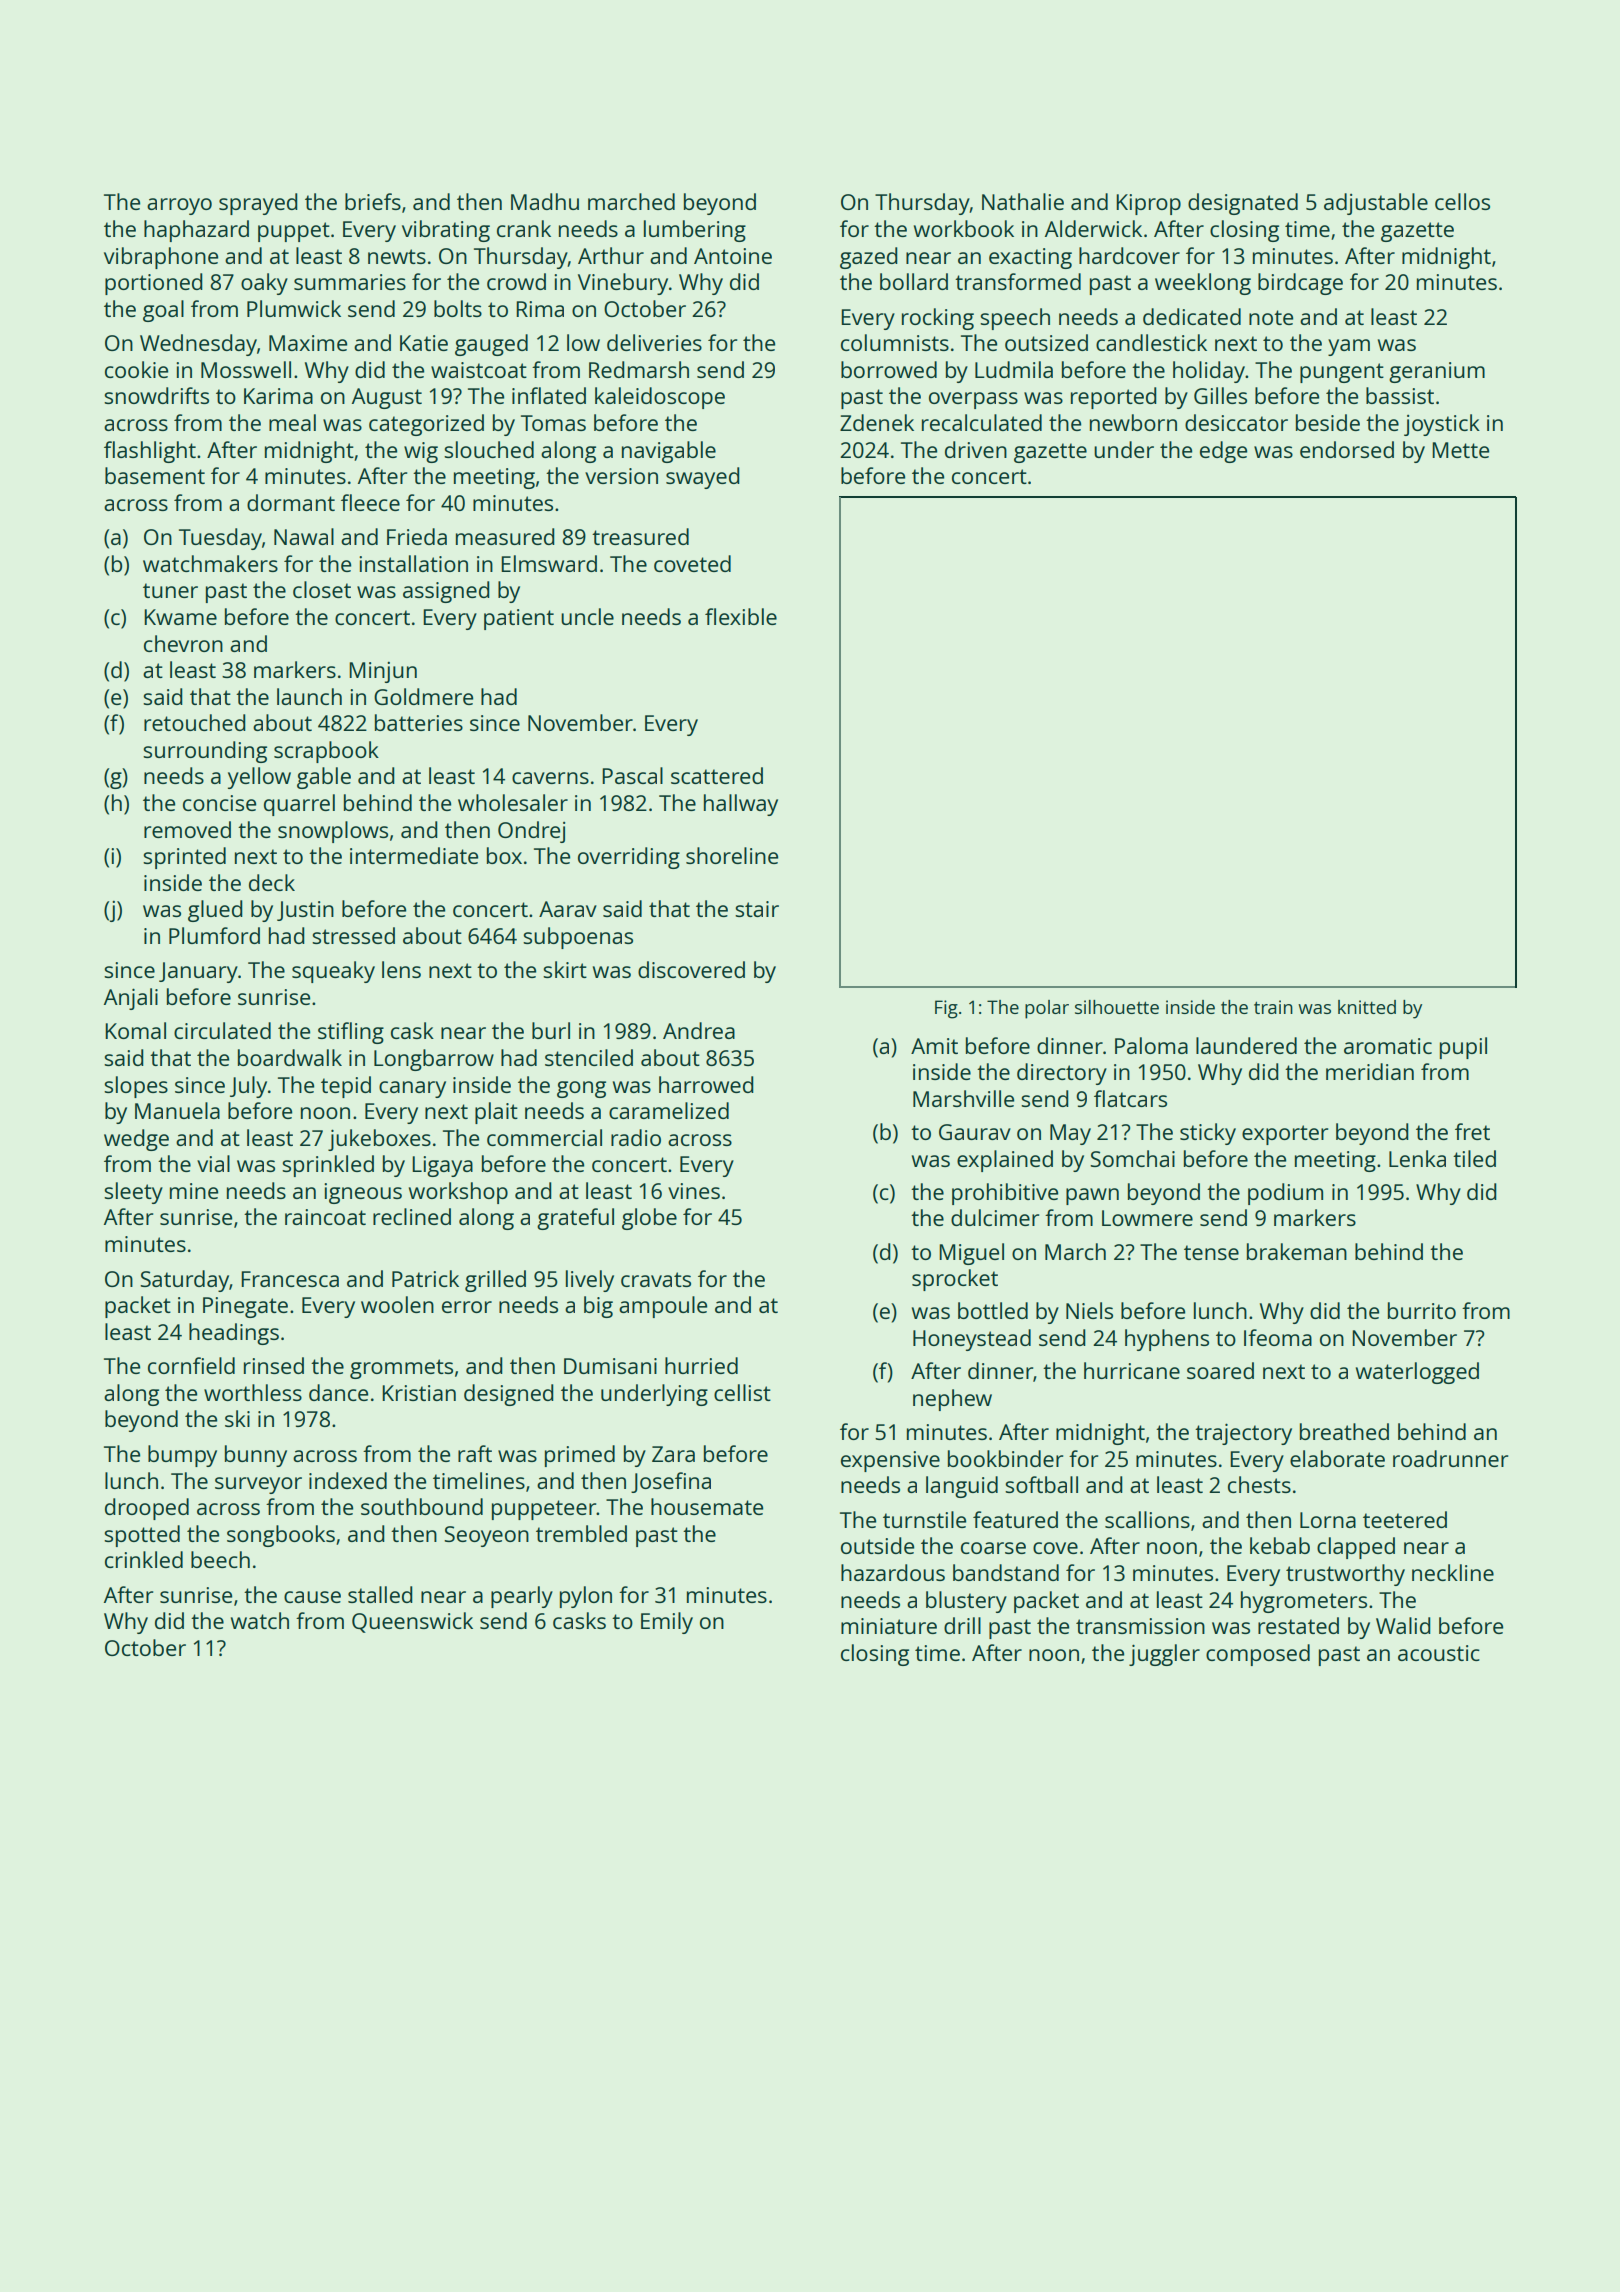 Image resolution: width=1620 pixels, height=2292 pixels. Describe the element at coordinates (1164, 1655) in the screenshot. I see `juggler` at that location.
